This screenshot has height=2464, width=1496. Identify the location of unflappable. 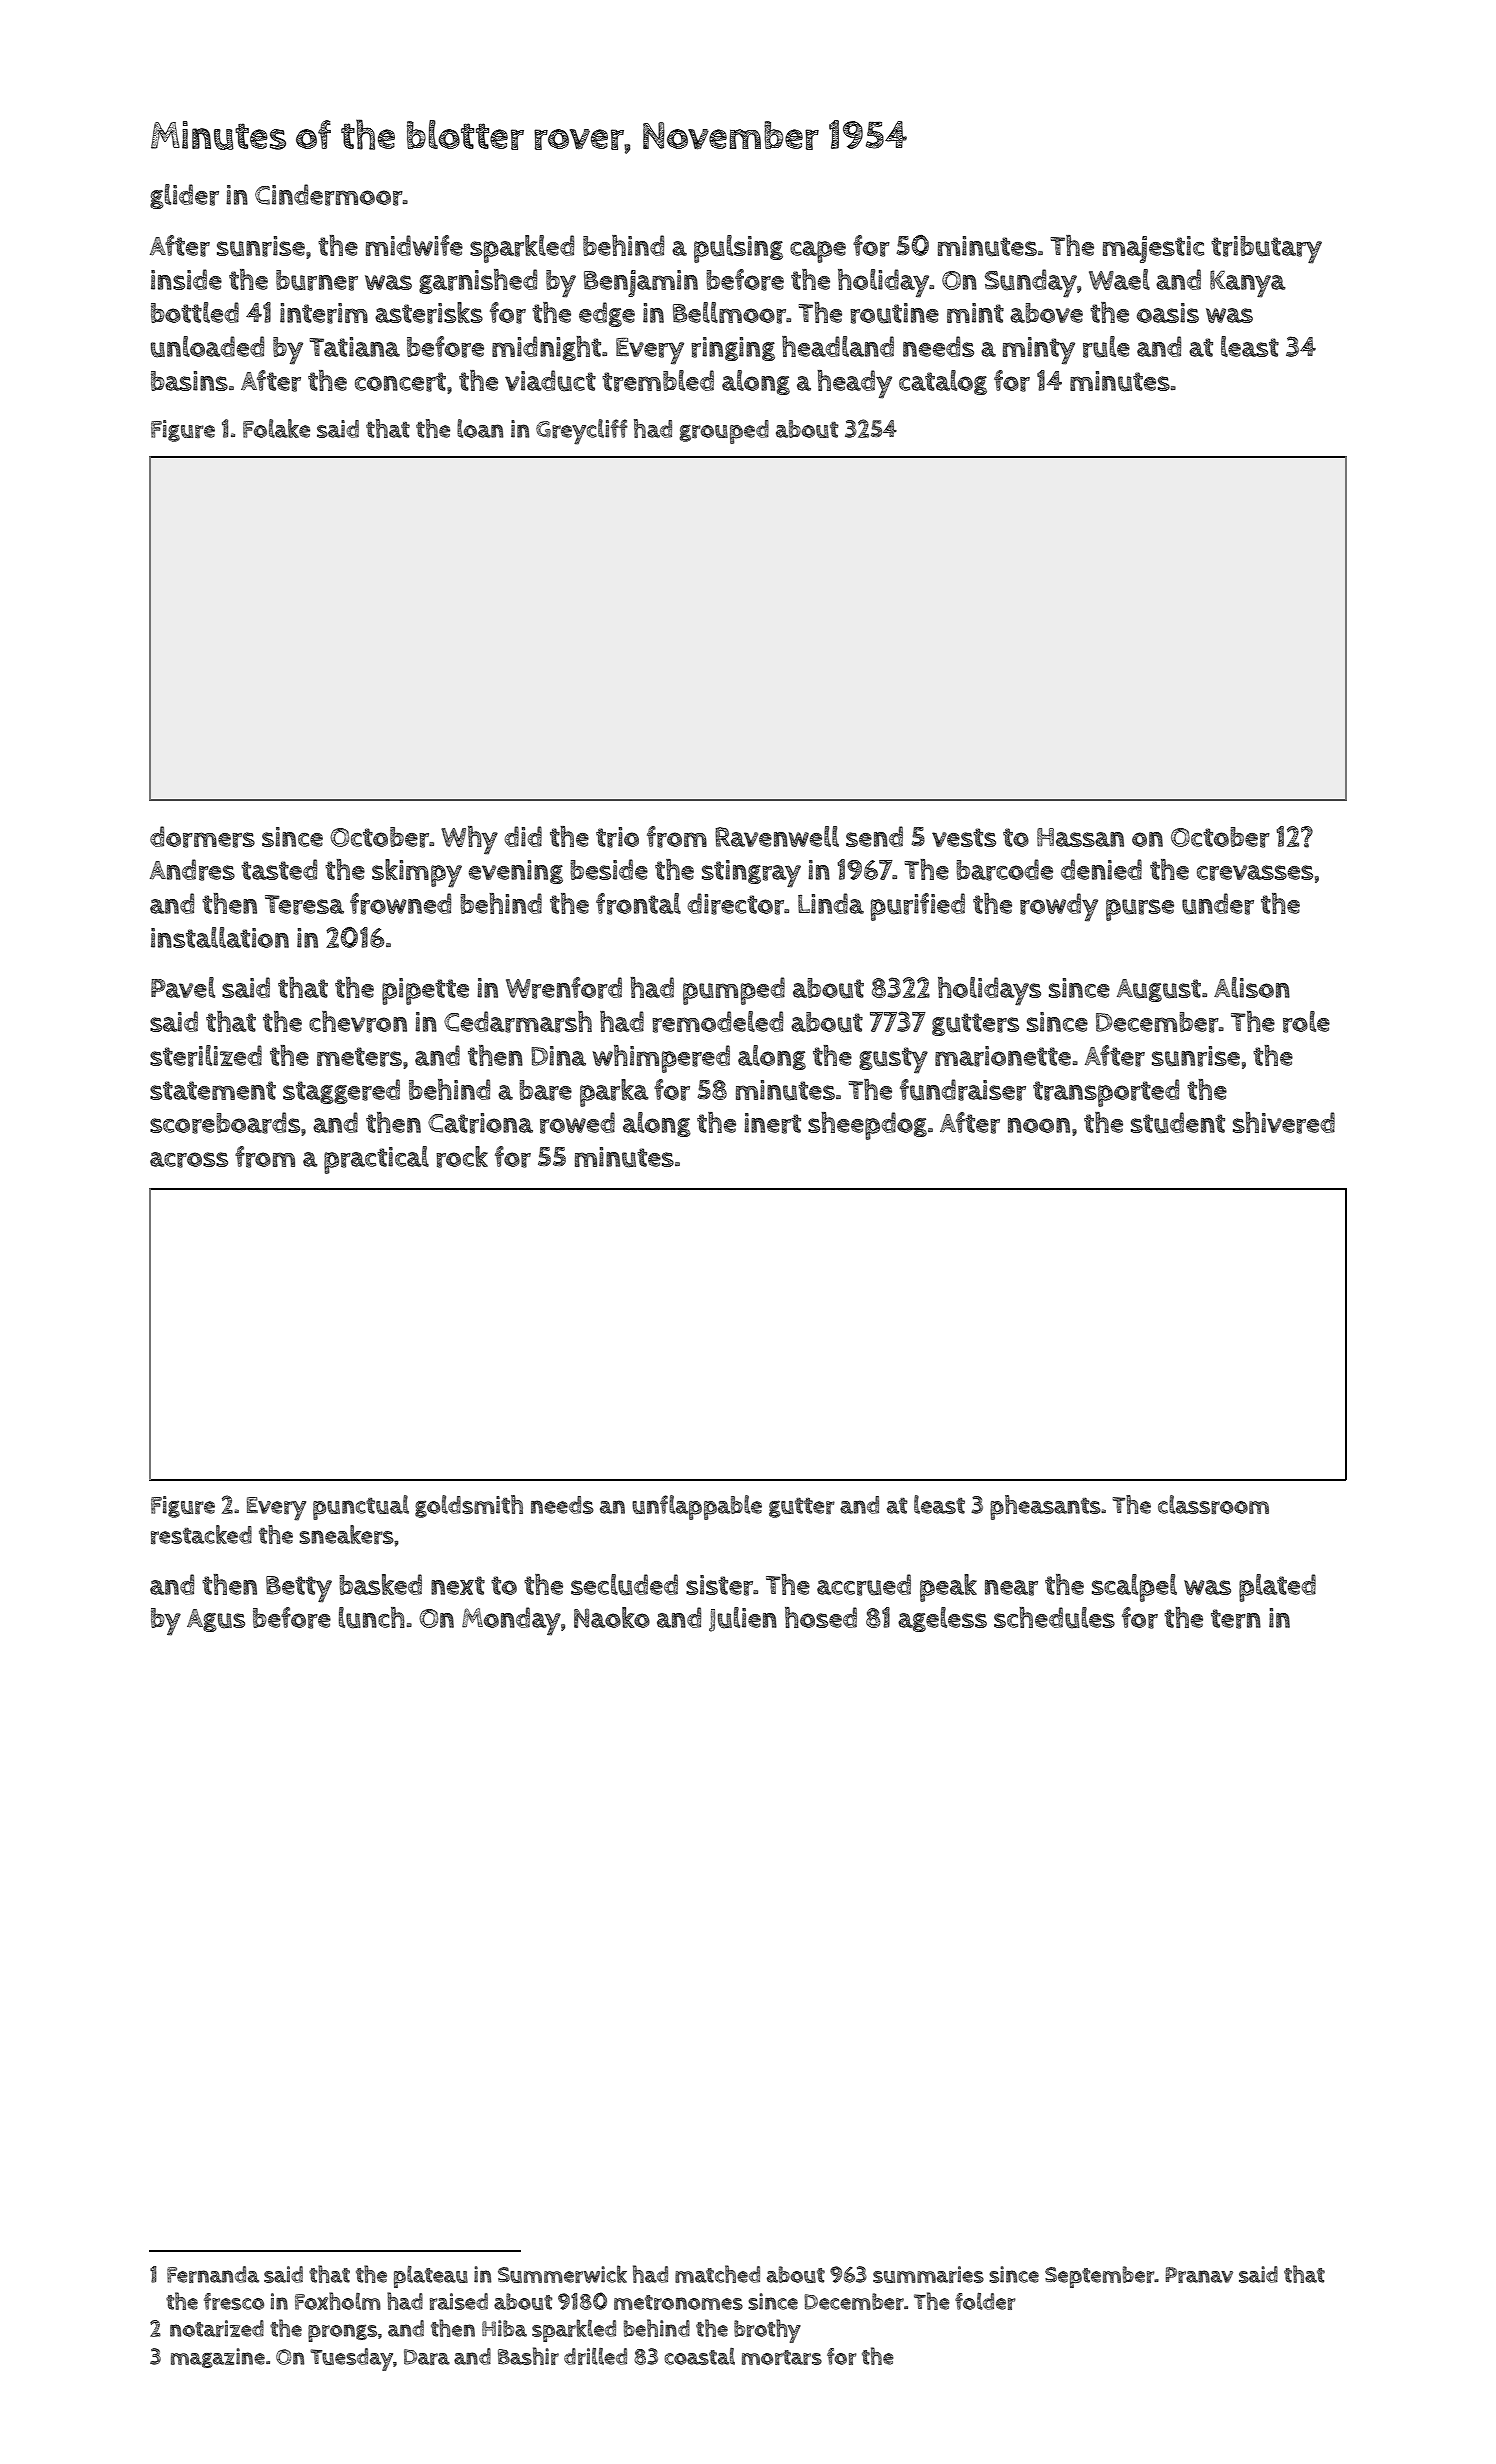
(697, 1507).
